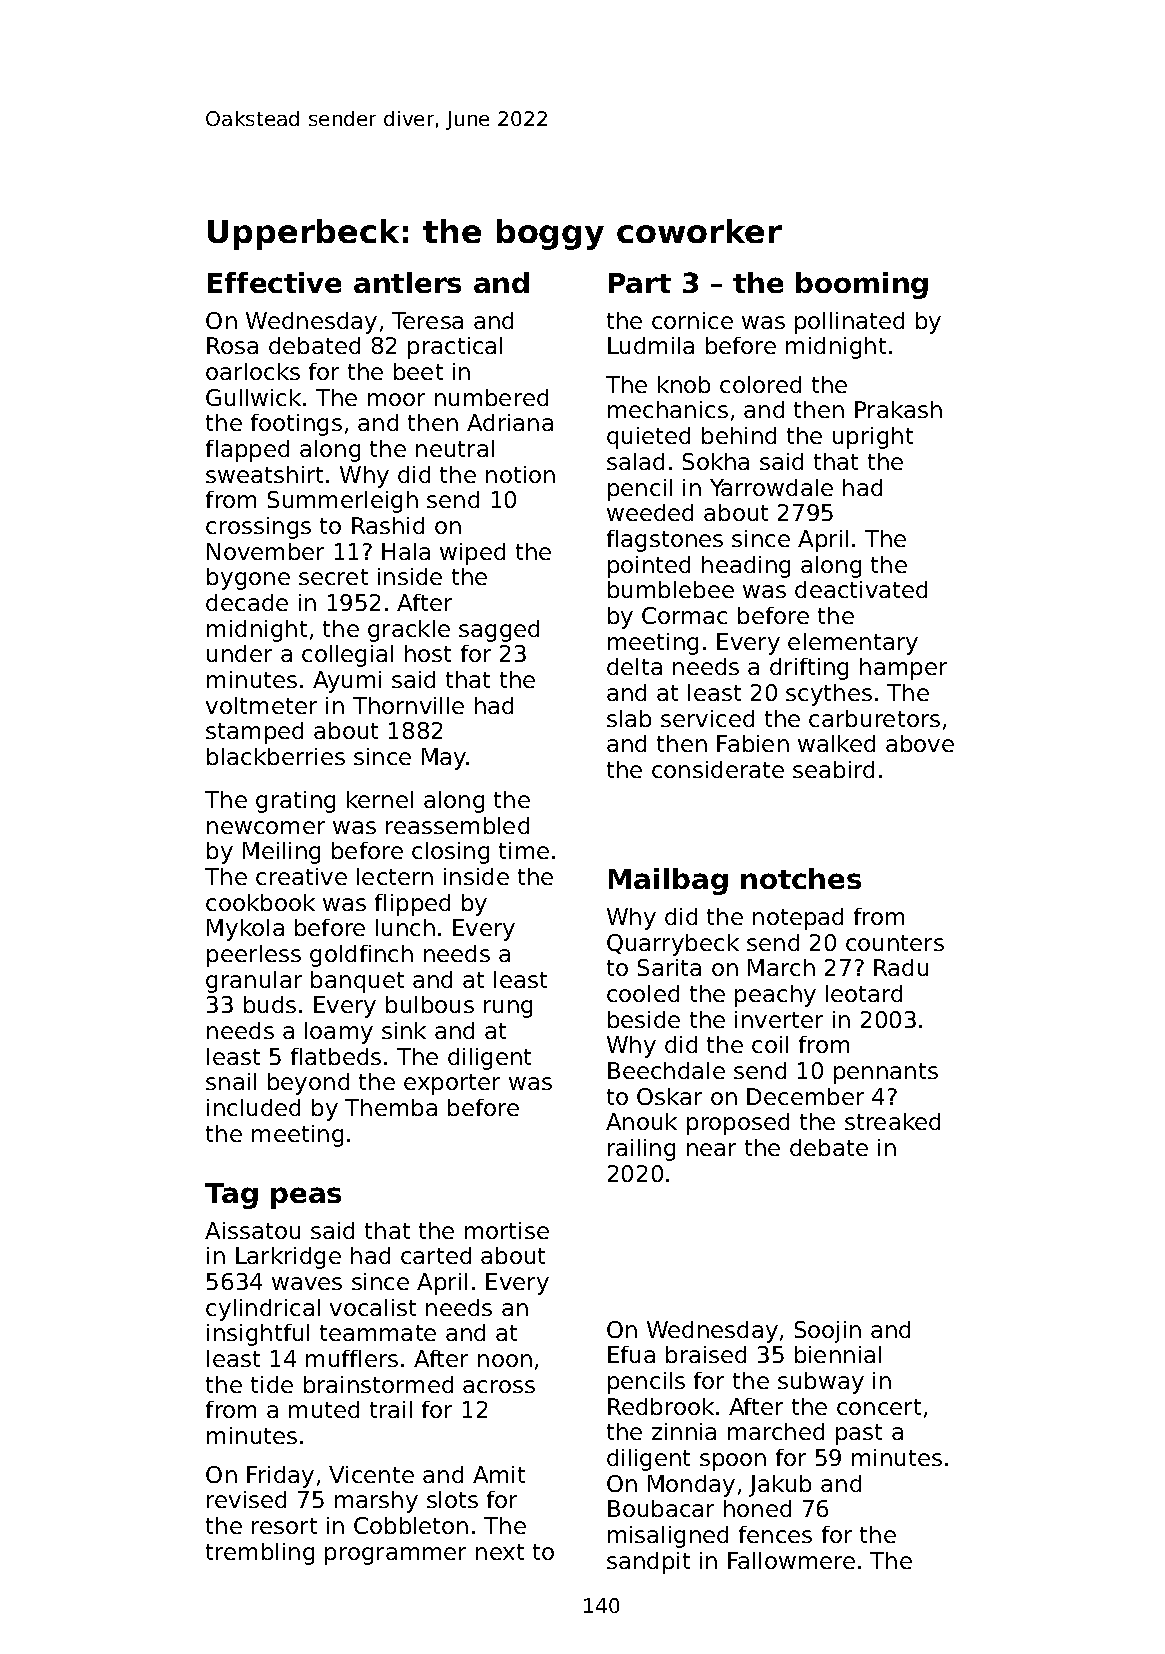 The height and width of the screenshot is (1654, 1165). What do you see at coordinates (791, 1560) in the screenshot?
I see `Fallowmere` at bounding box center [791, 1560].
